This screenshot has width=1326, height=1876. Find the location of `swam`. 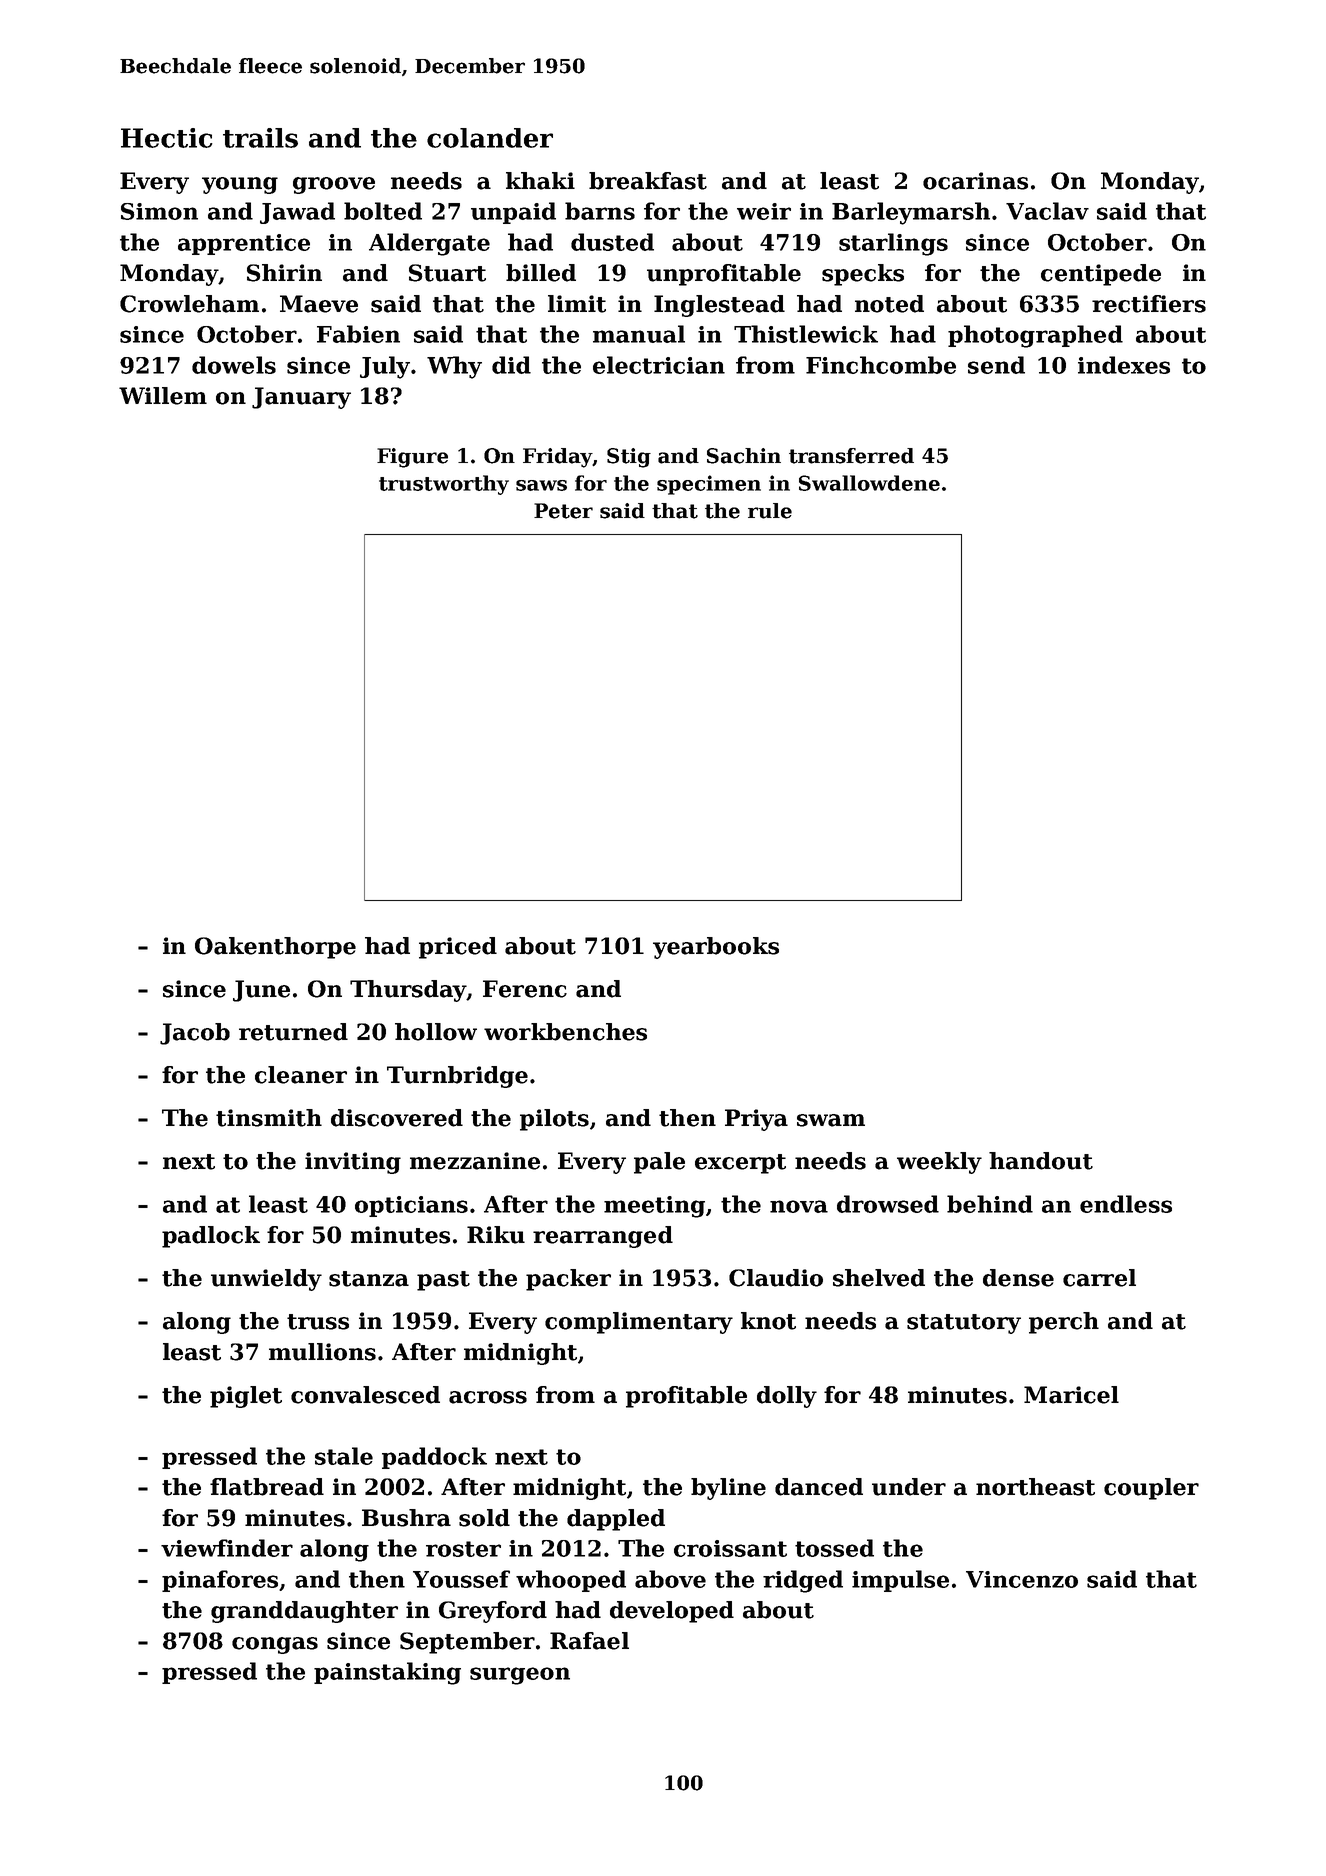

swam is located at coordinates (831, 1120).
